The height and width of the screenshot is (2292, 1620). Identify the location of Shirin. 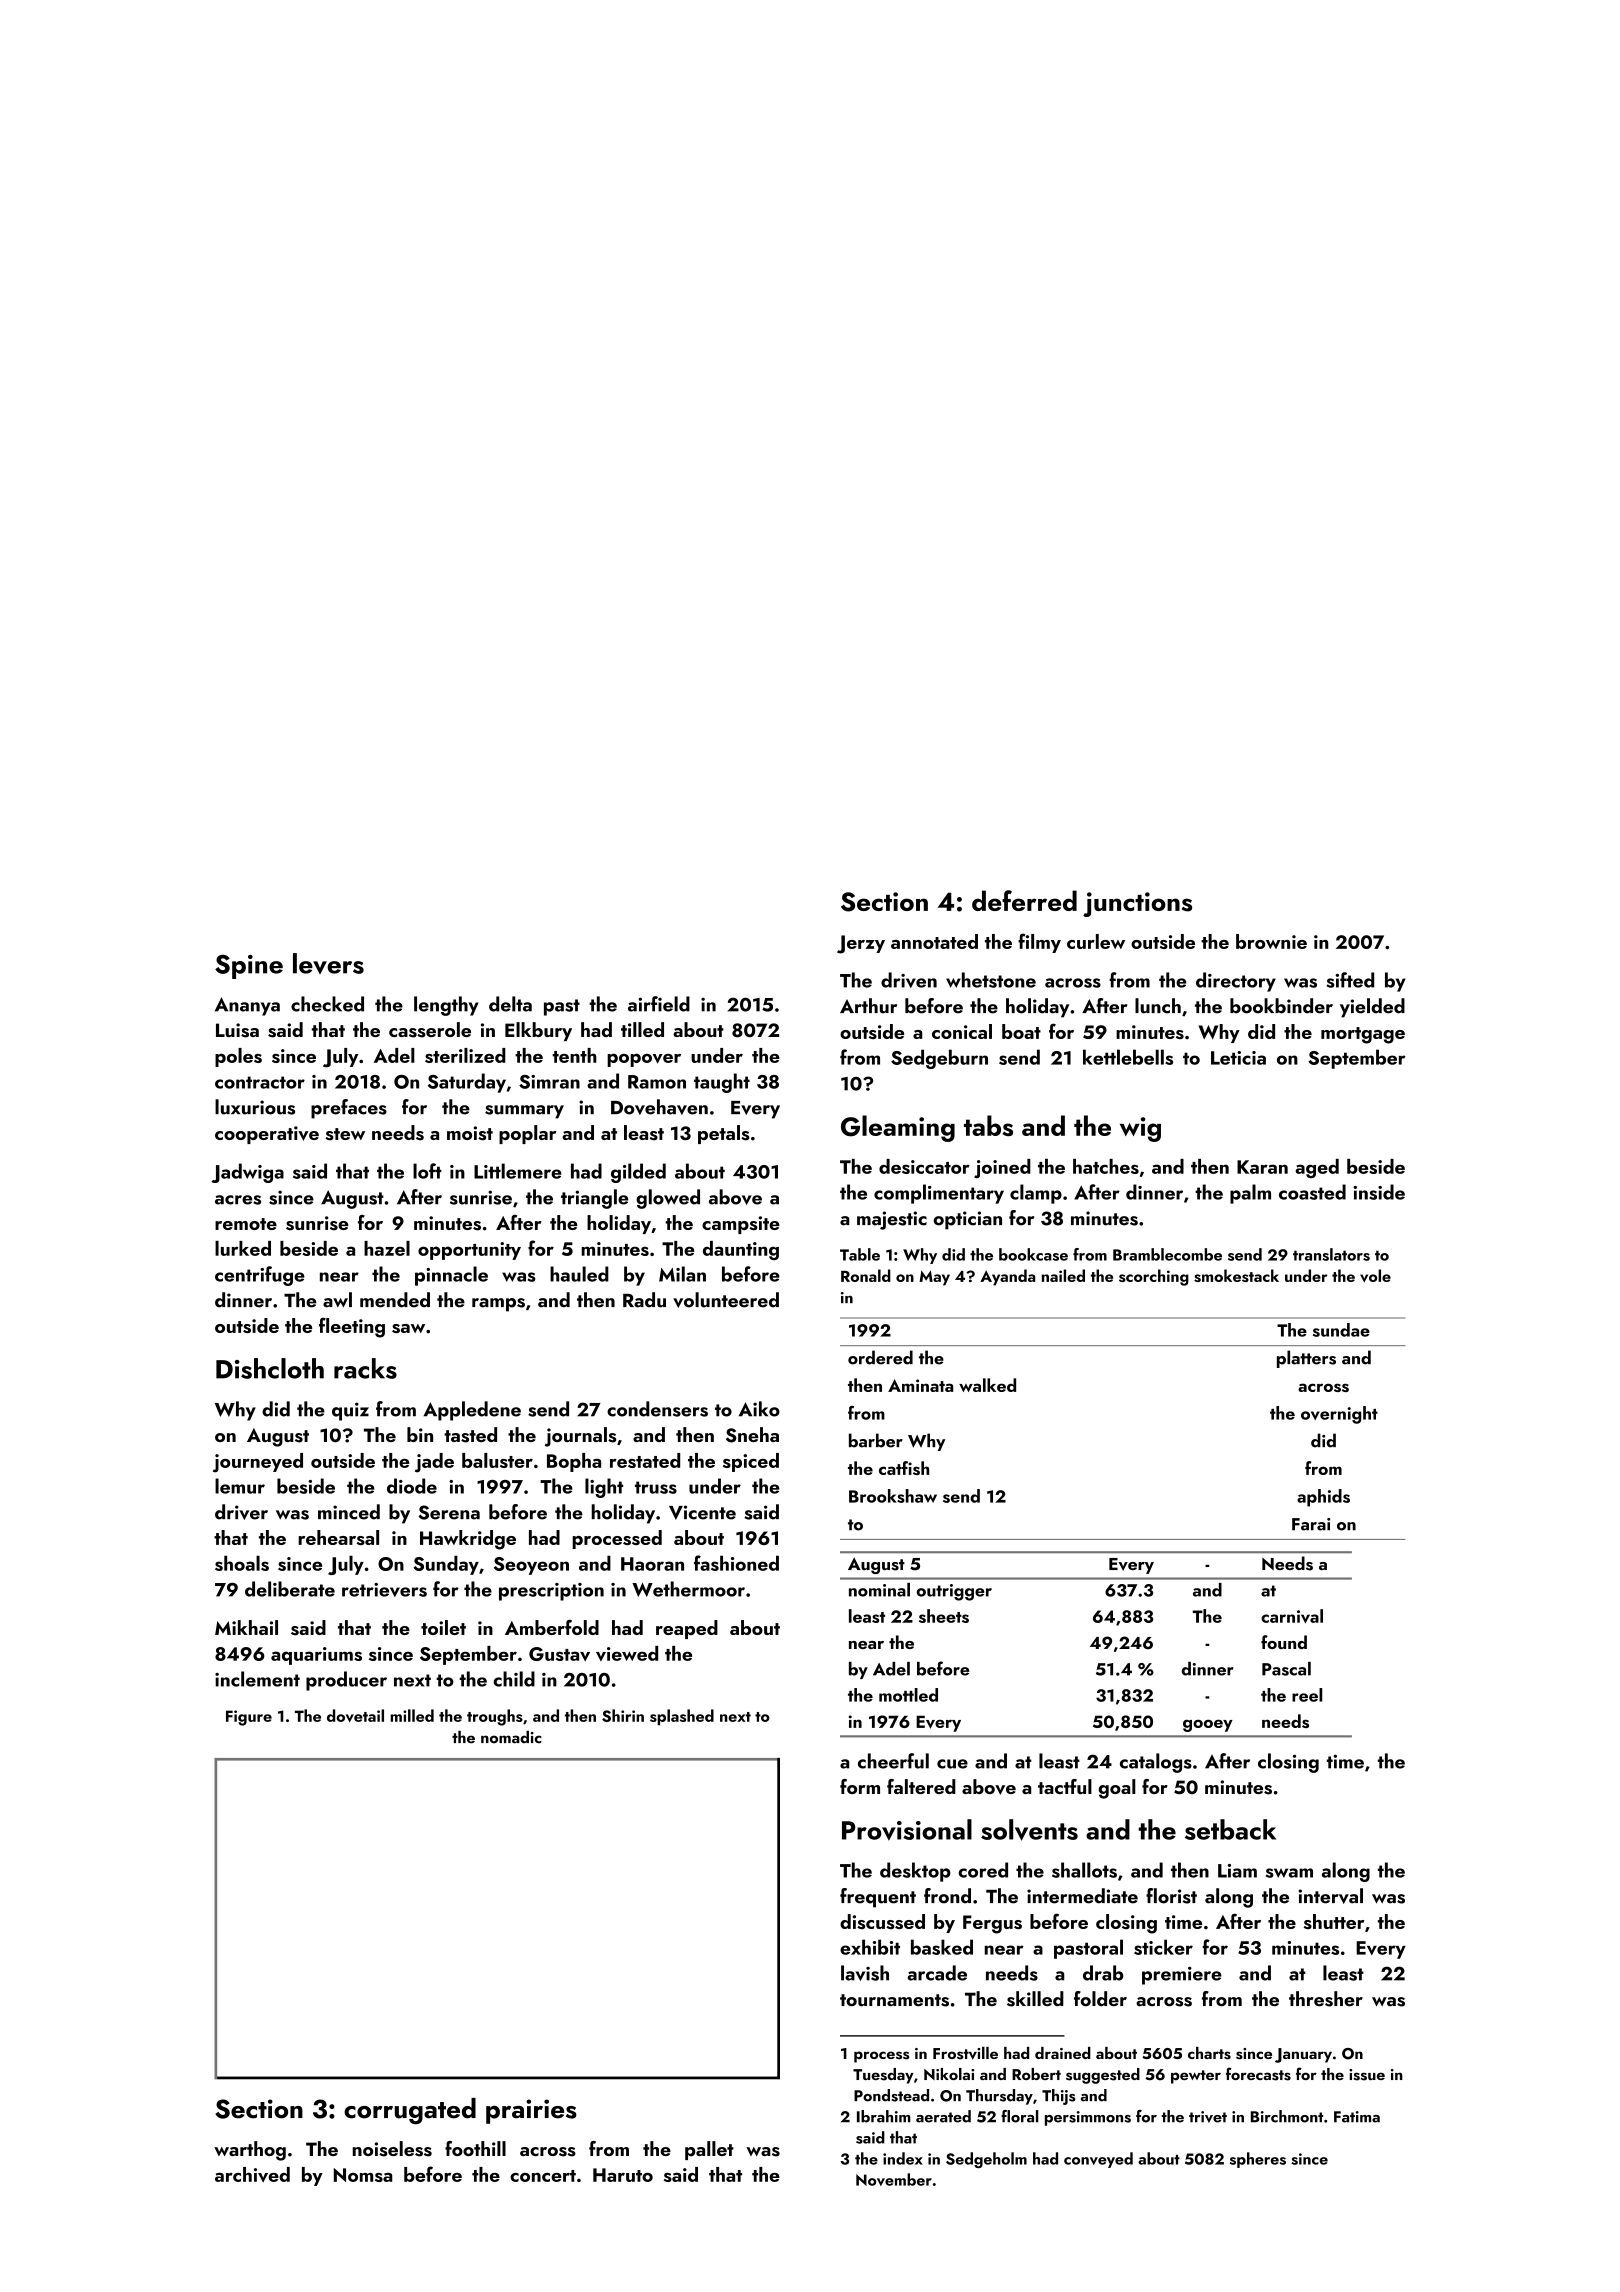
(623, 1715).
